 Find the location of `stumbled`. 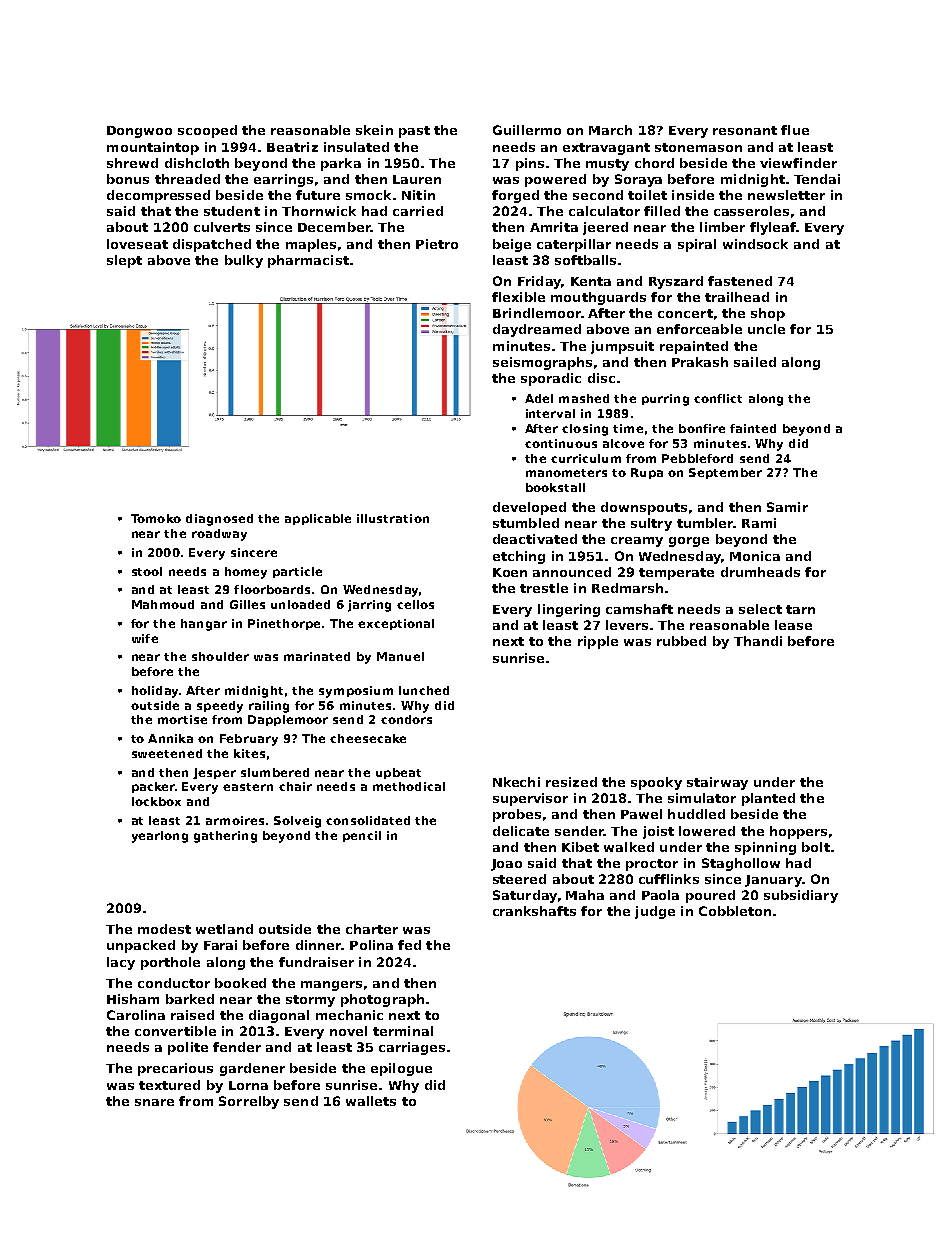

stumbled is located at coordinates (526, 523).
